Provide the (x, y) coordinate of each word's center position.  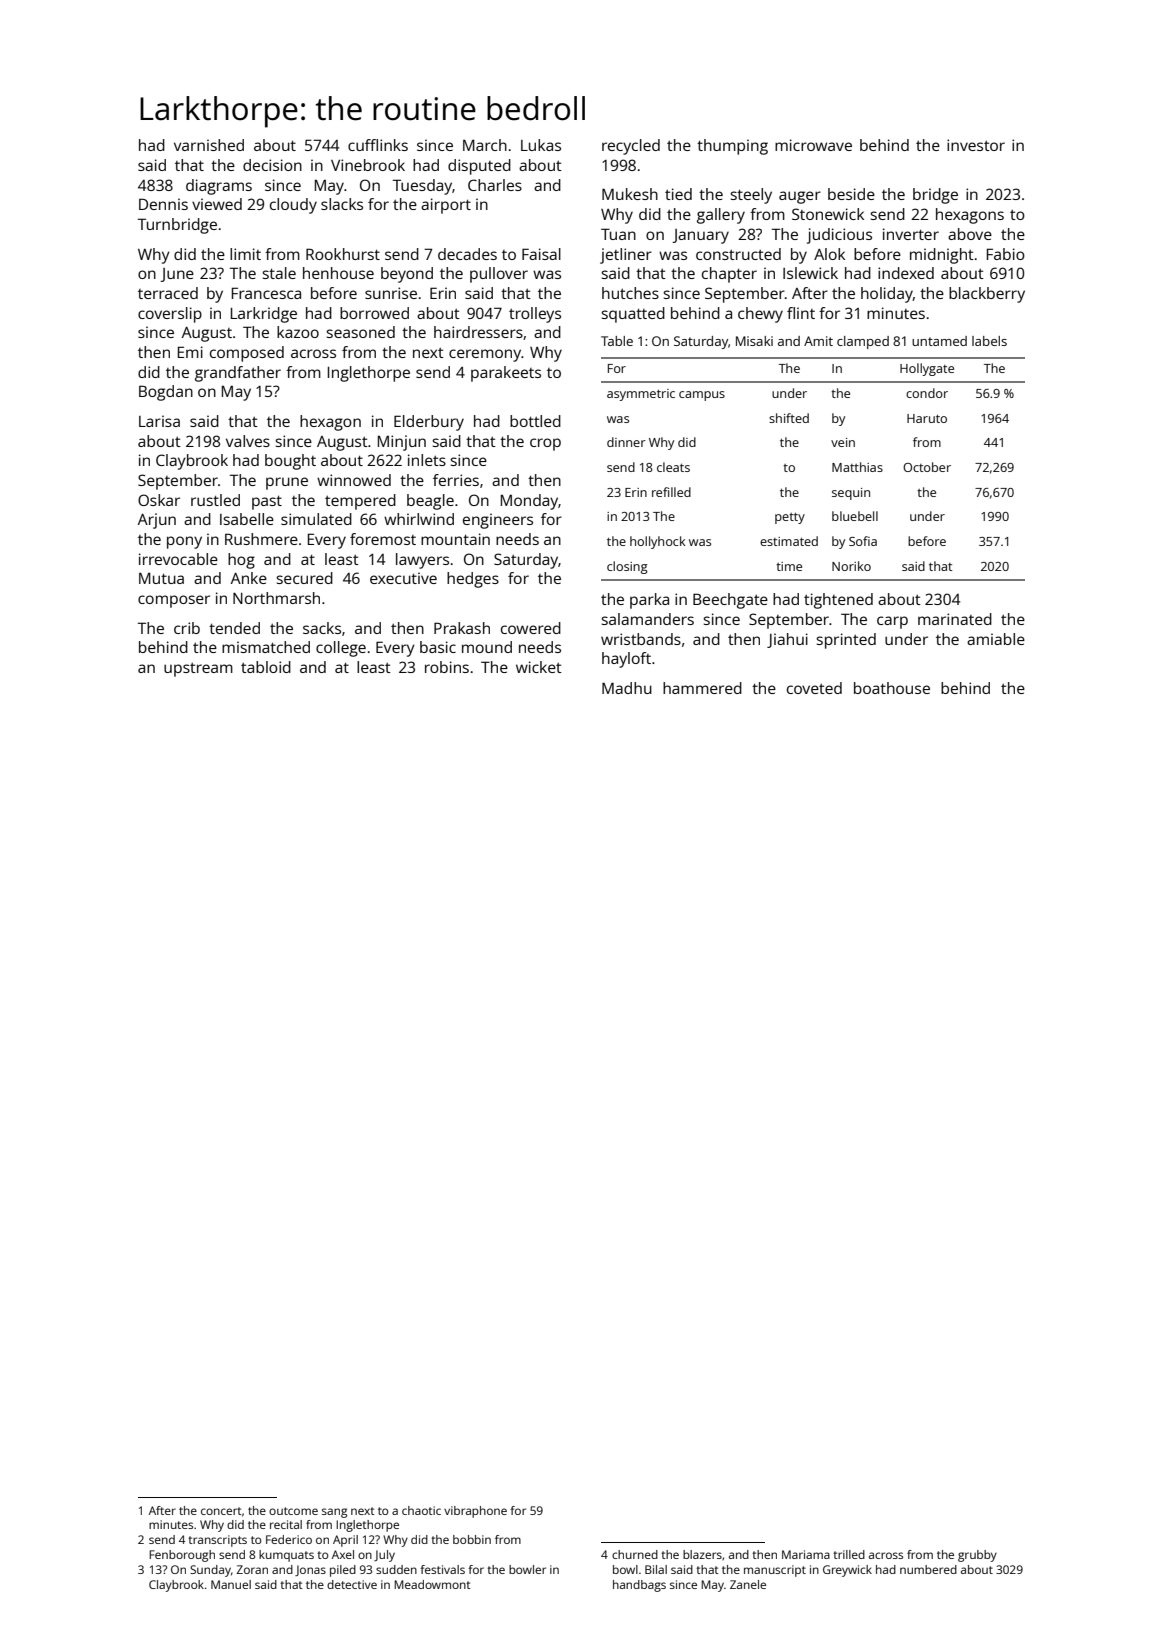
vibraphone (475, 1512)
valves (248, 441)
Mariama (806, 1554)
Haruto (927, 418)
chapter (729, 275)
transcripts (217, 1541)
